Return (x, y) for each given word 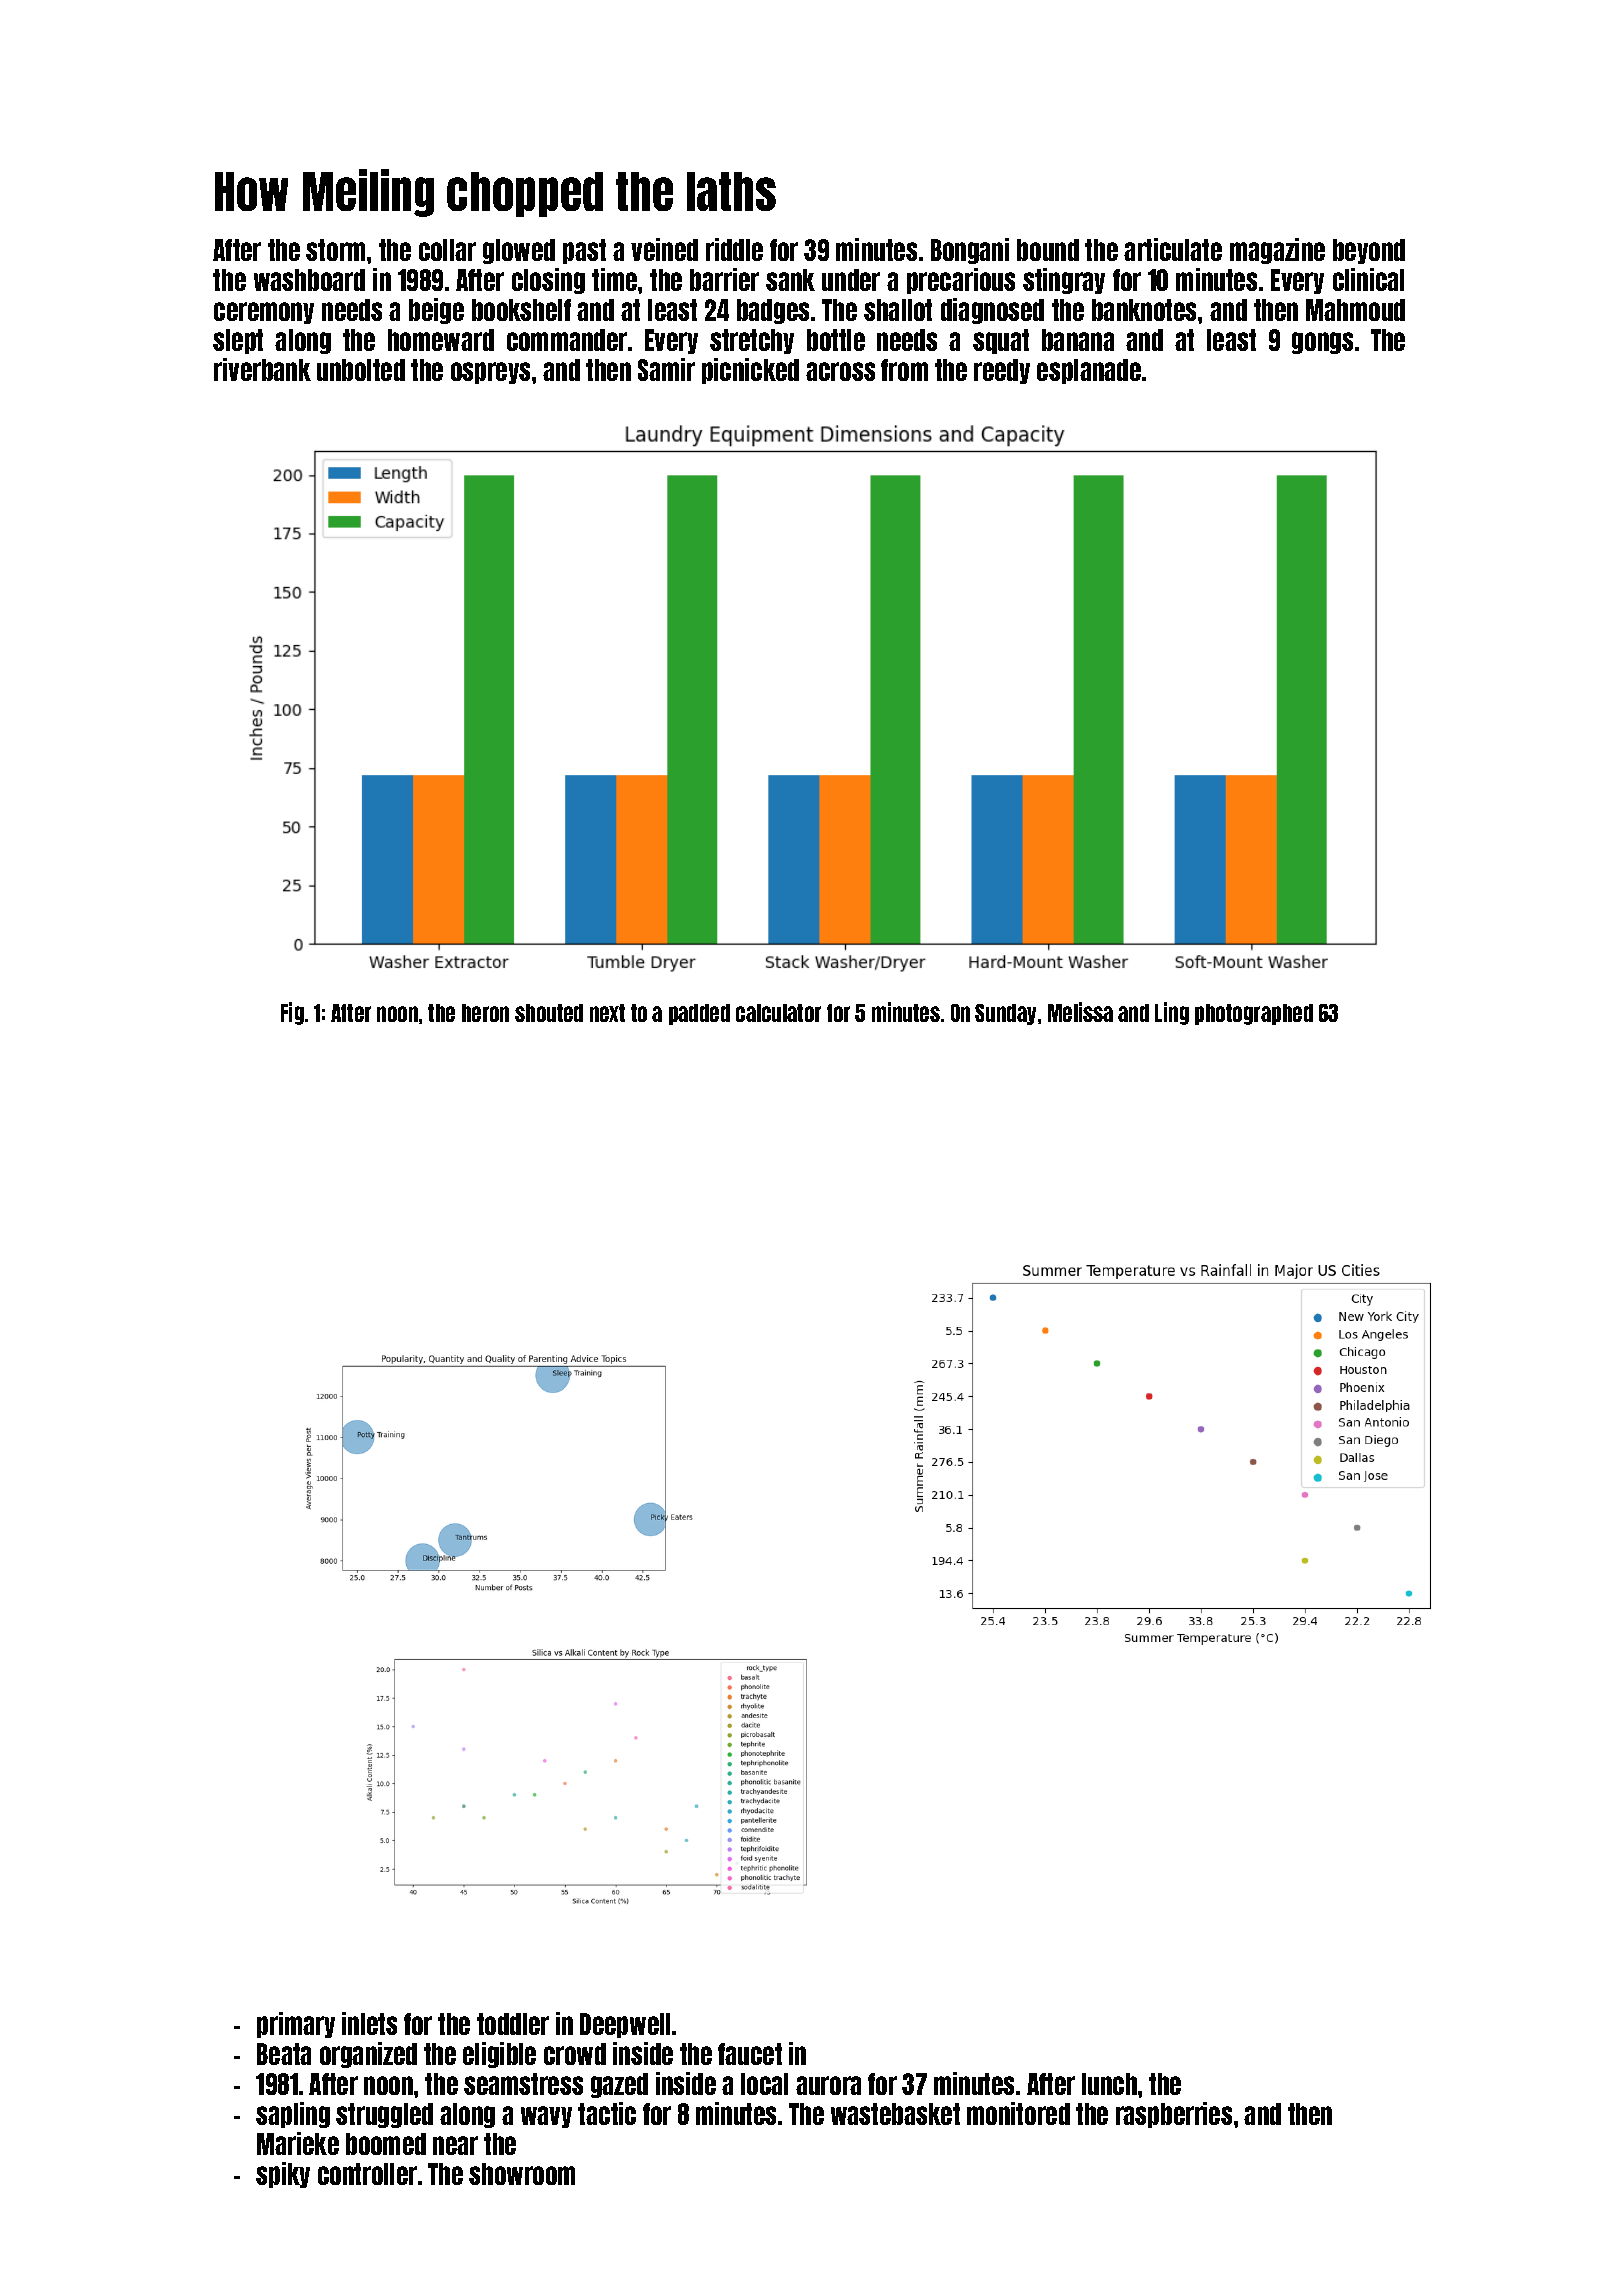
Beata (284, 2054)
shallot (898, 310)
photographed (1254, 1014)
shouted (549, 1013)
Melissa (1080, 1012)
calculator (778, 1013)
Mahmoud (1355, 310)
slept (238, 341)
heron (485, 1013)
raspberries (1174, 2115)
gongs (1322, 343)
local (764, 2084)
